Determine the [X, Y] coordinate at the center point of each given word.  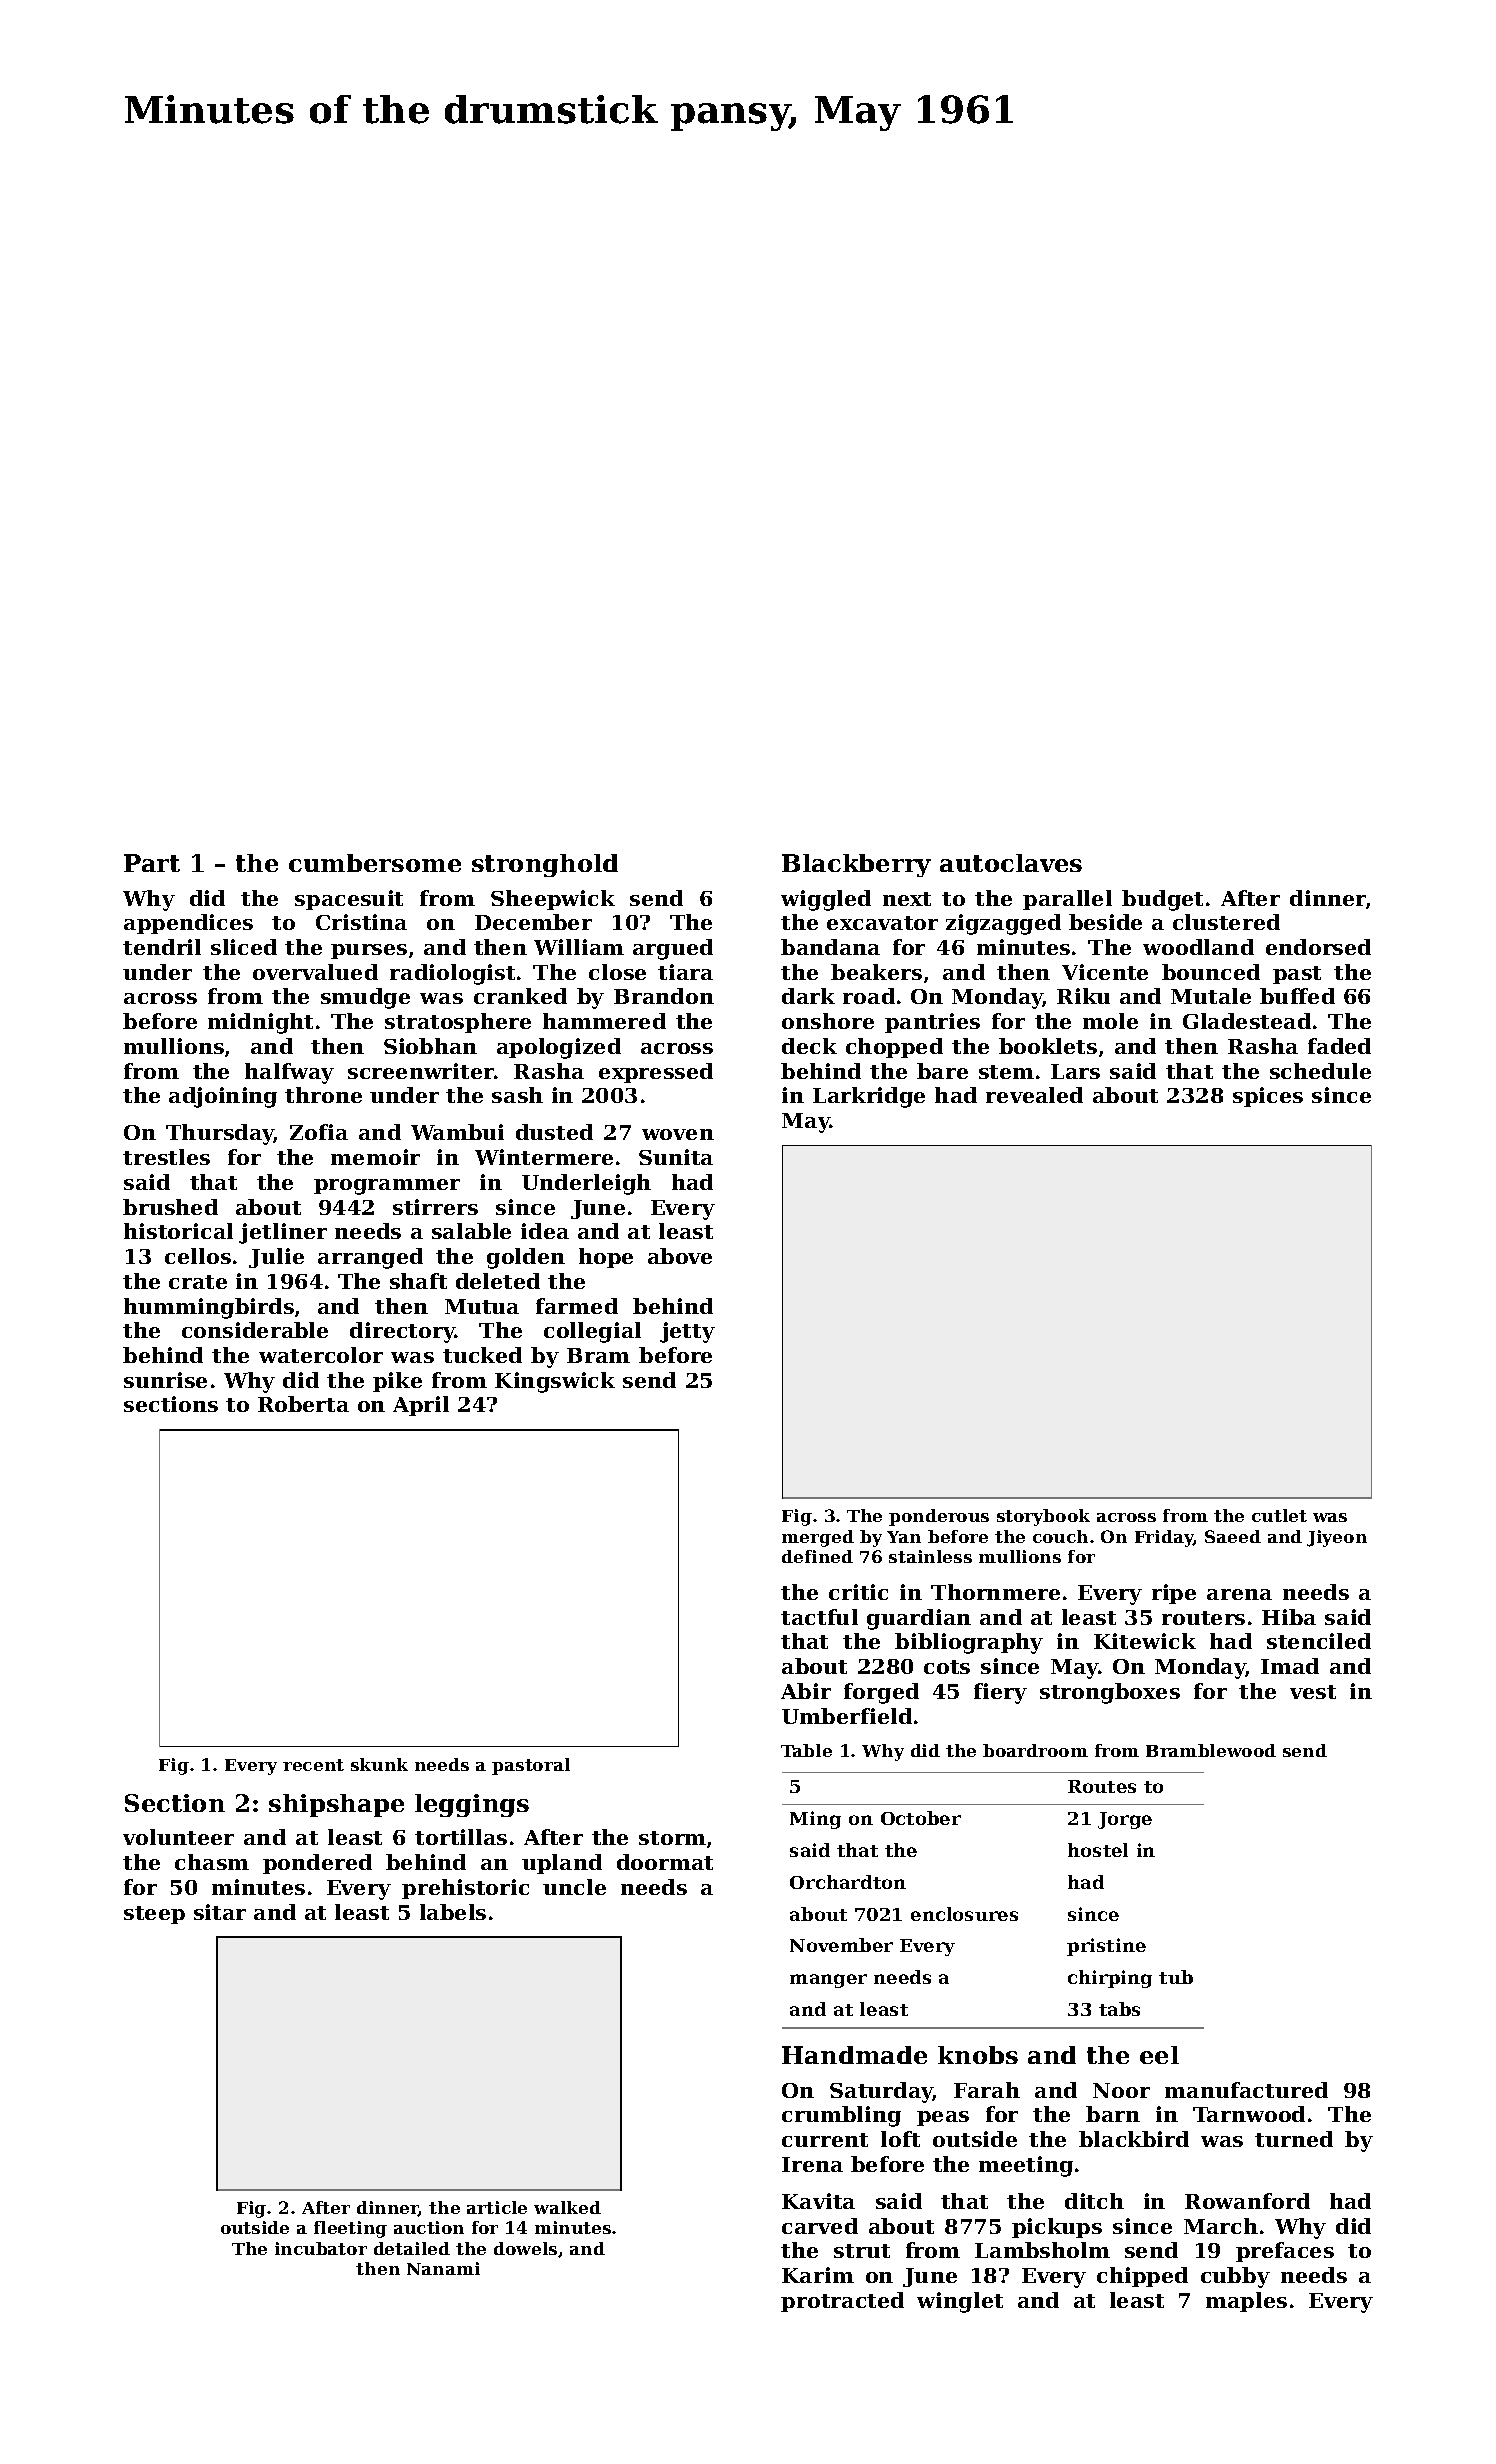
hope [606, 1258]
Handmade [854, 2055]
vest [1313, 1692]
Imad [1290, 1666]
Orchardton [848, 1882]
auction [429, 2227]
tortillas [461, 1837]
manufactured [1246, 2090]
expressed [656, 1073]
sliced [244, 947]
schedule [1320, 1071]
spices [1268, 1097]
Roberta [303, 1404]
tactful [819, 1617]
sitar [220, 1912]
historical [178, 1231]
